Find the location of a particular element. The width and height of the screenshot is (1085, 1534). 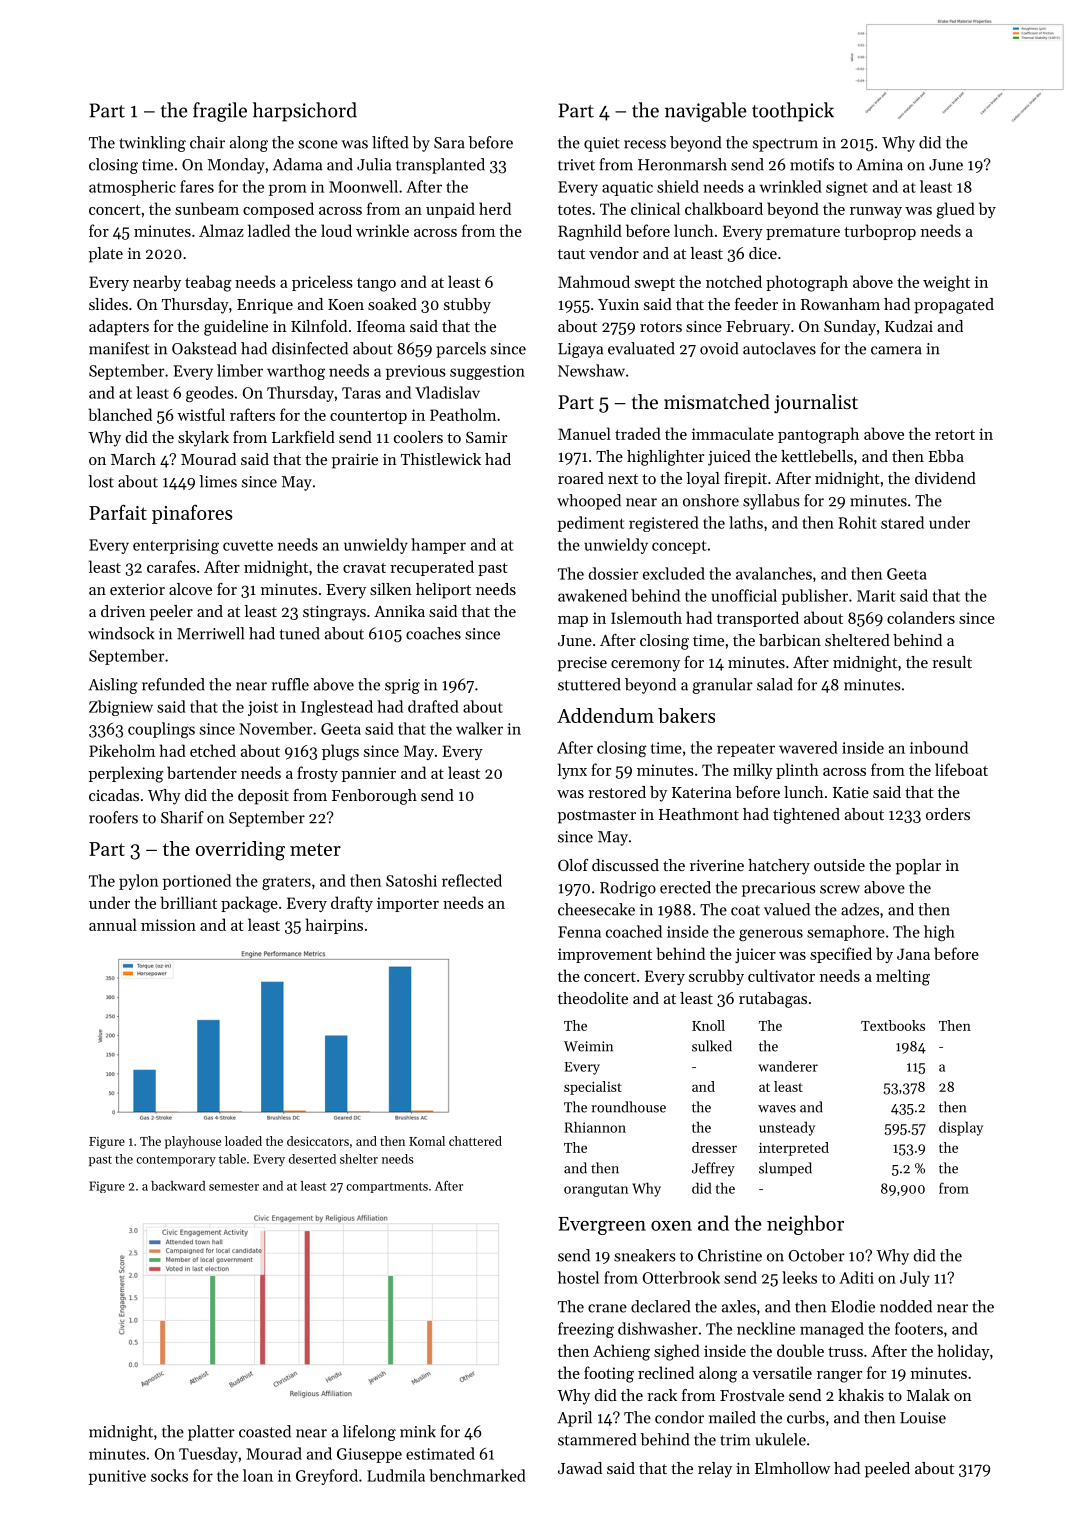

limes is located at coordinates (218, 481).
